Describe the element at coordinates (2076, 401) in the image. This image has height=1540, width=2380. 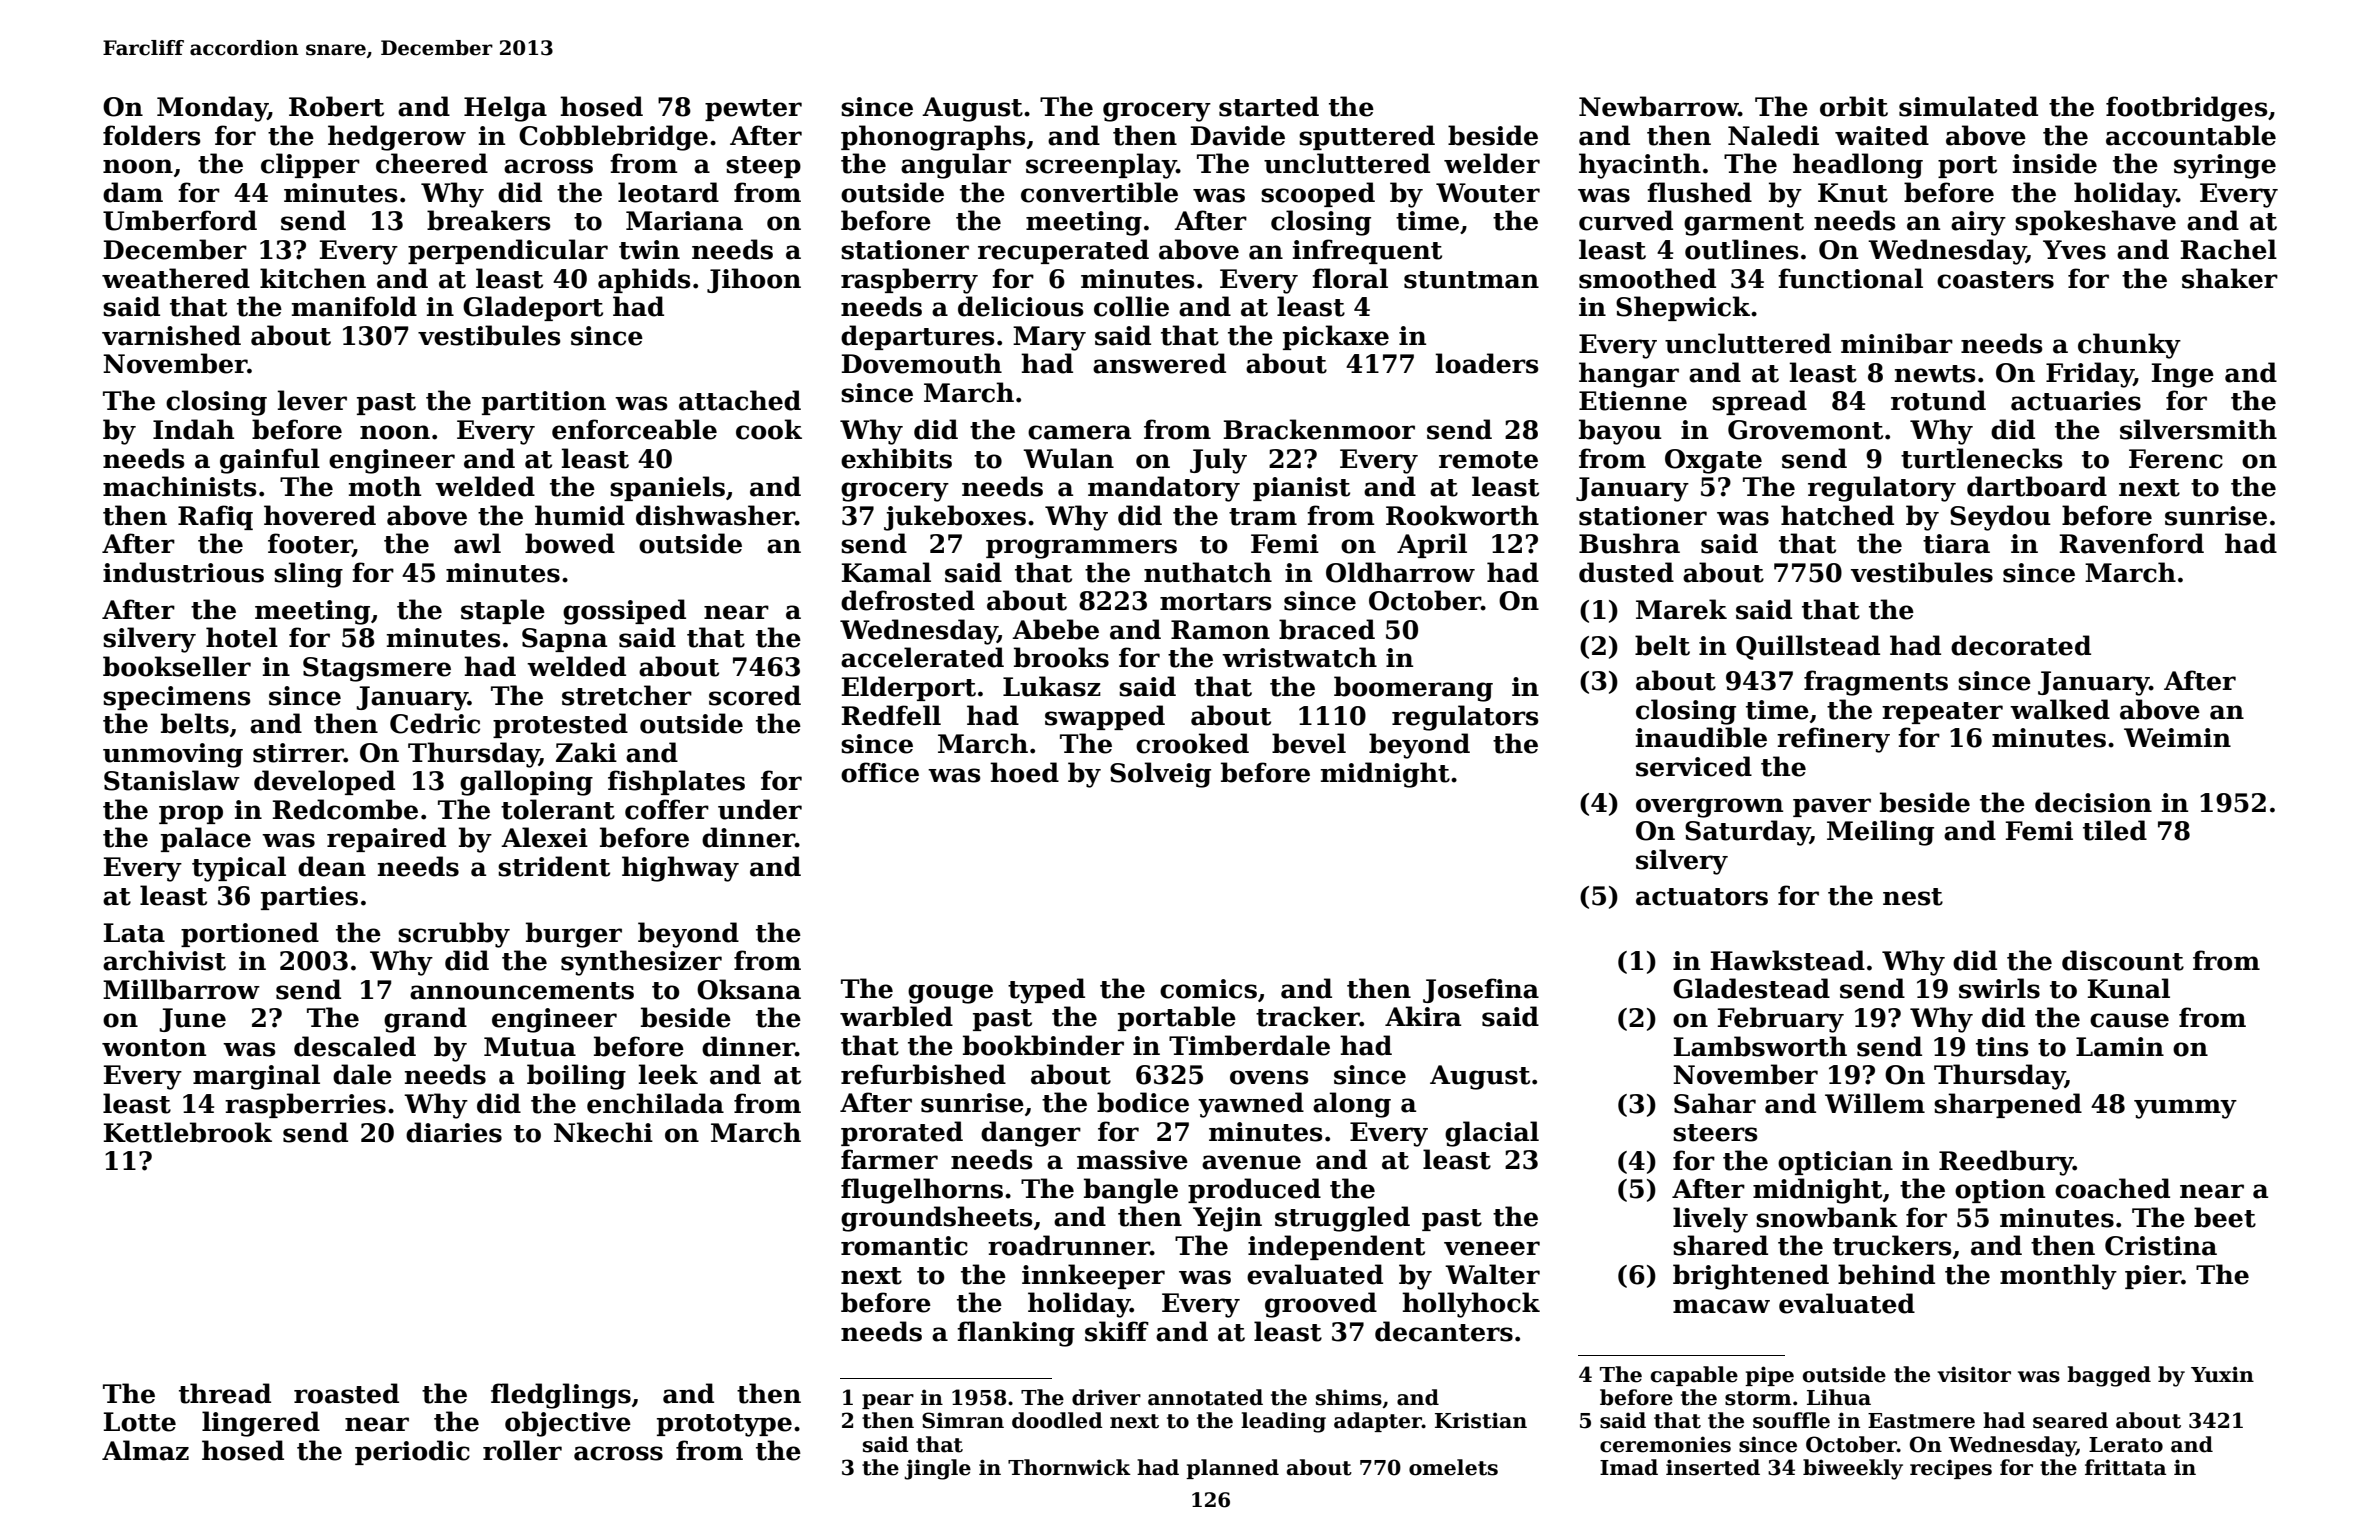
I see `actuaries` at that location.
